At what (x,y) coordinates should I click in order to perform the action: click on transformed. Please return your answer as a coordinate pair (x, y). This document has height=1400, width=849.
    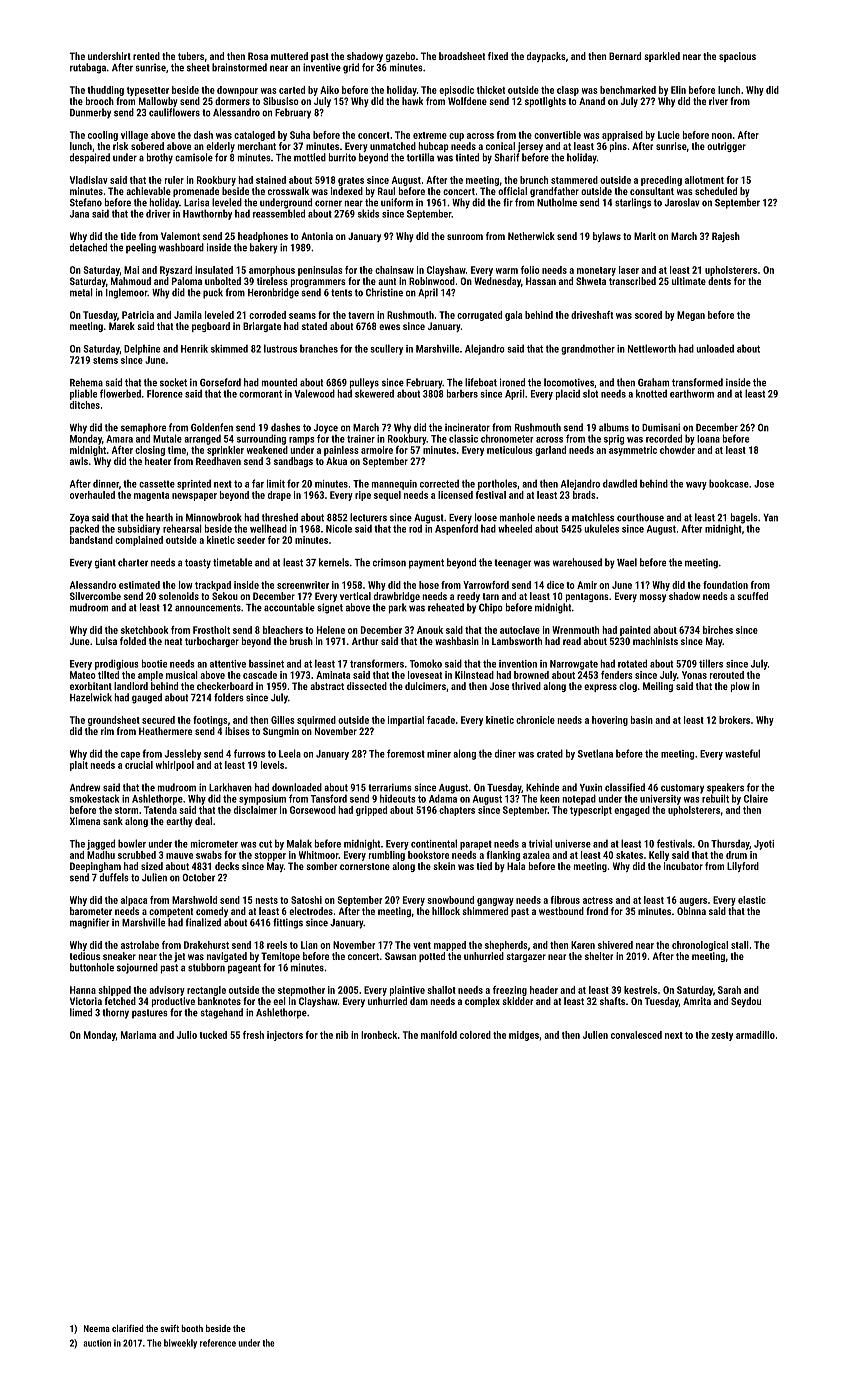
    Looking at the image, I should click on (697, 382).
